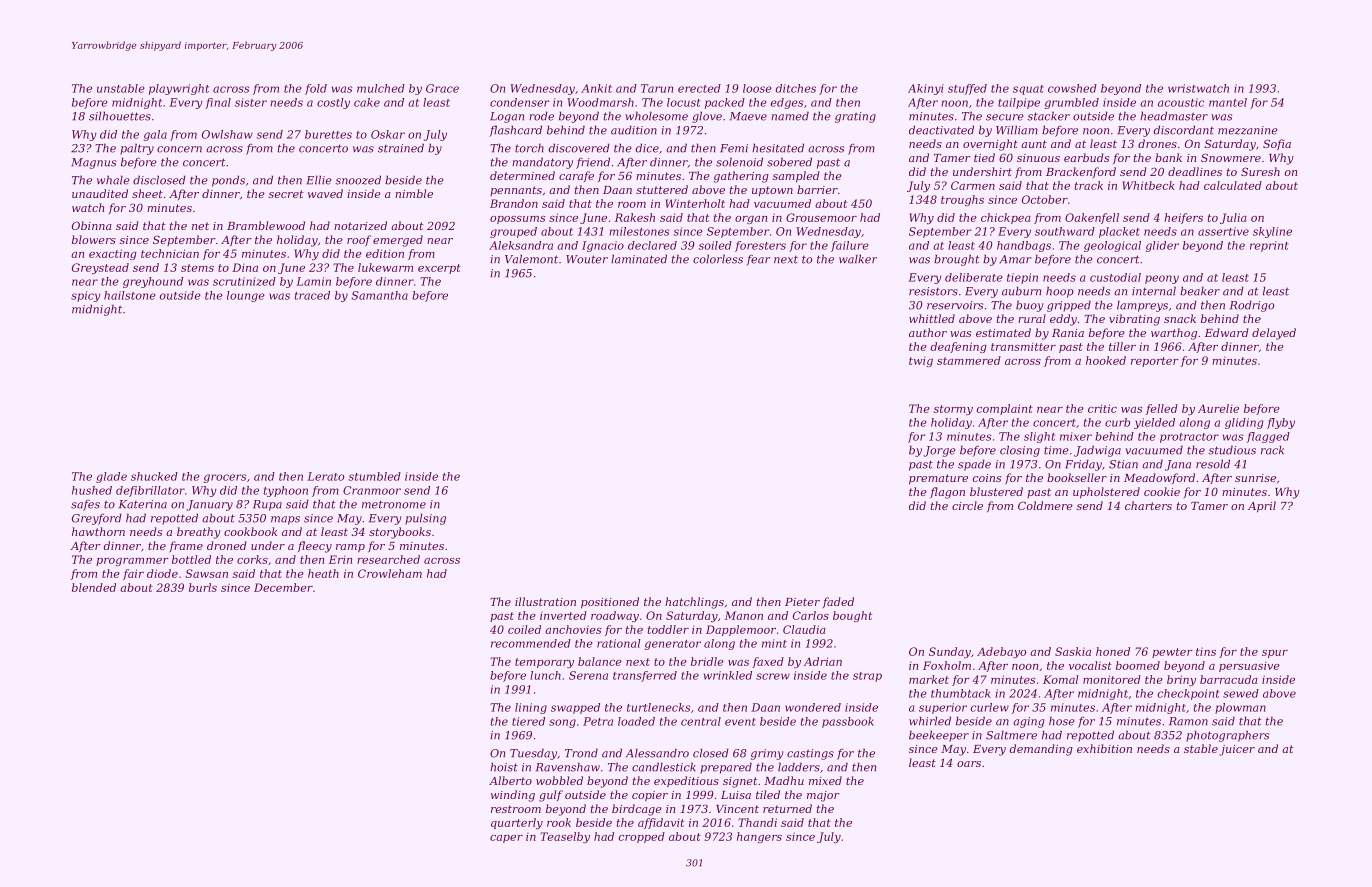  Describe the element at coordinates (179, 89) in the screenshot. I see `playwright` at that location.
